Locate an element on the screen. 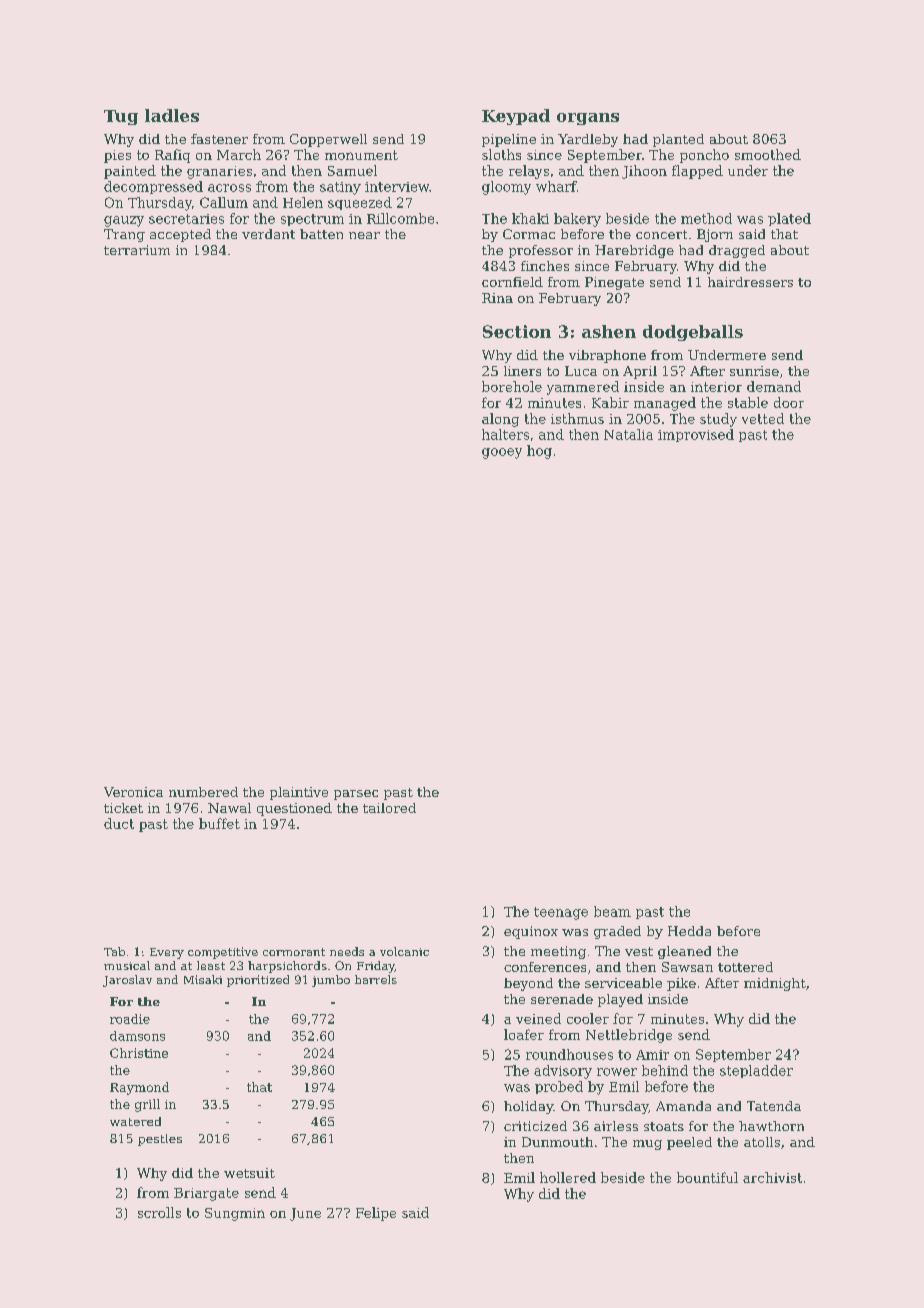 The image size is (924, 1308). midnight is located at coordinates (775, 984).
